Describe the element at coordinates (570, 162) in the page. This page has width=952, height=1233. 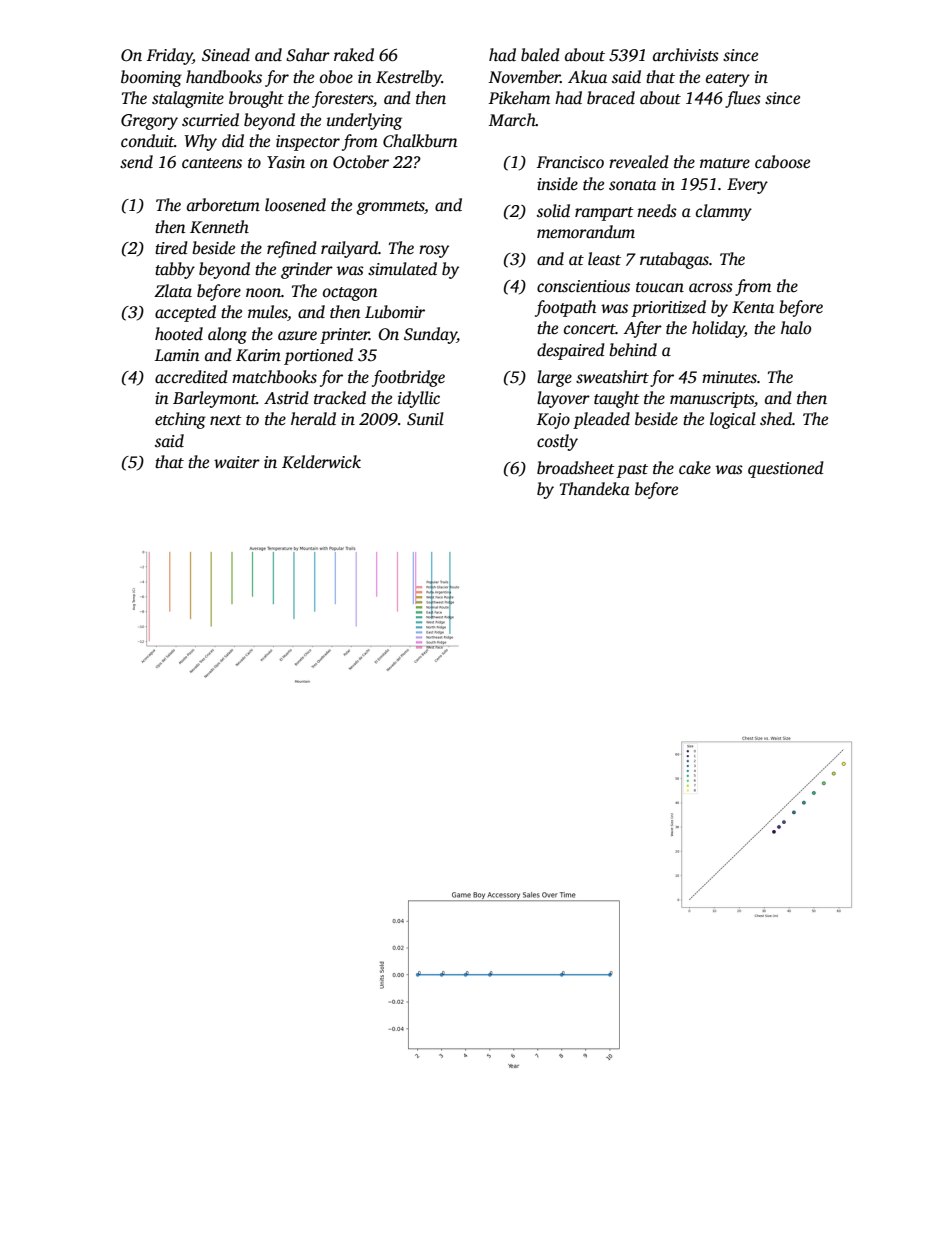
I see `Francisco` at that location.
